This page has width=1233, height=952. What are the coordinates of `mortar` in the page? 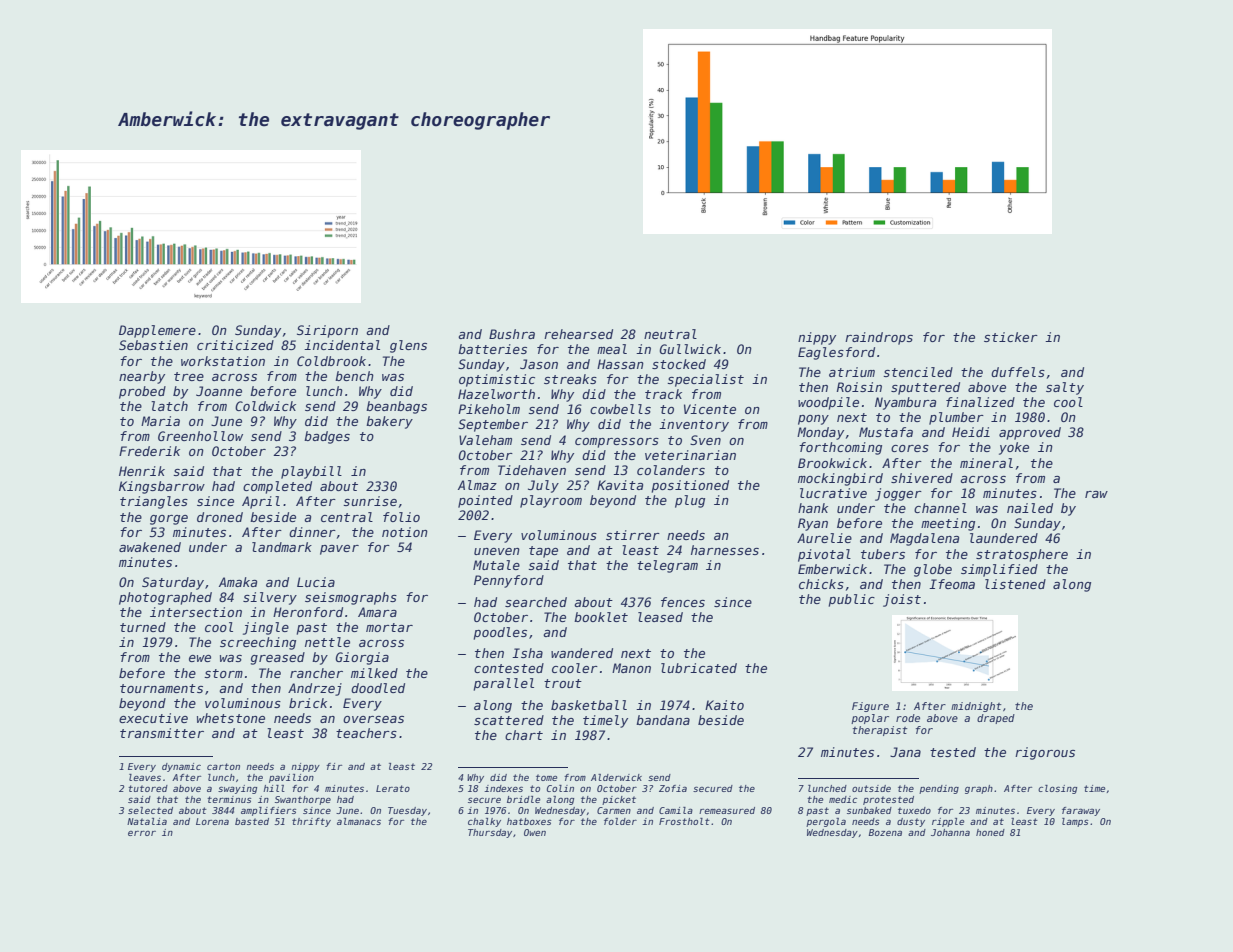 It's located at (389, 627).
